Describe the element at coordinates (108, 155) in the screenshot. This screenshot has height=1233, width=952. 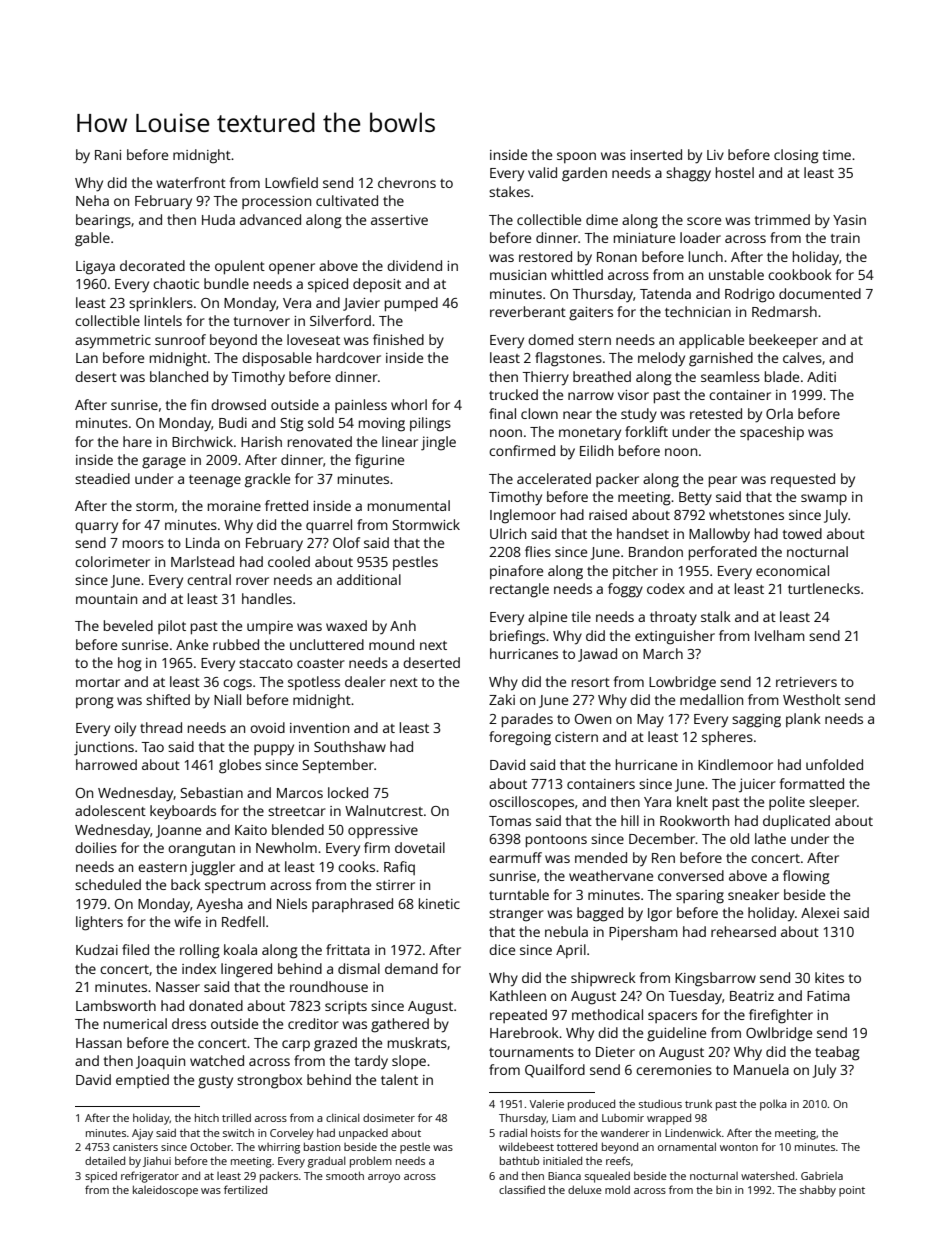
I see `Rani` at that location.
